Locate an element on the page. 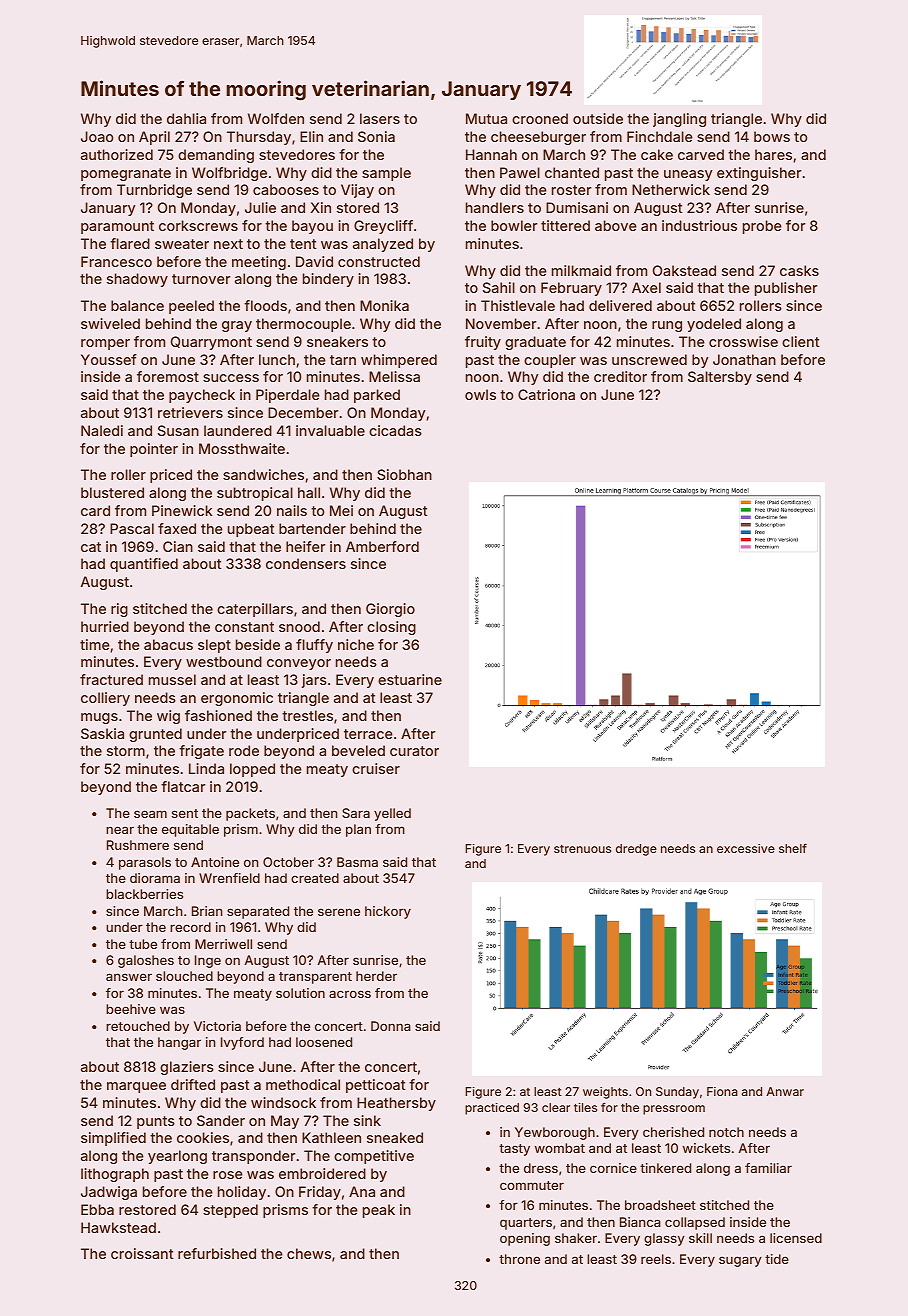  flared is located at coordinates (130, 243).
